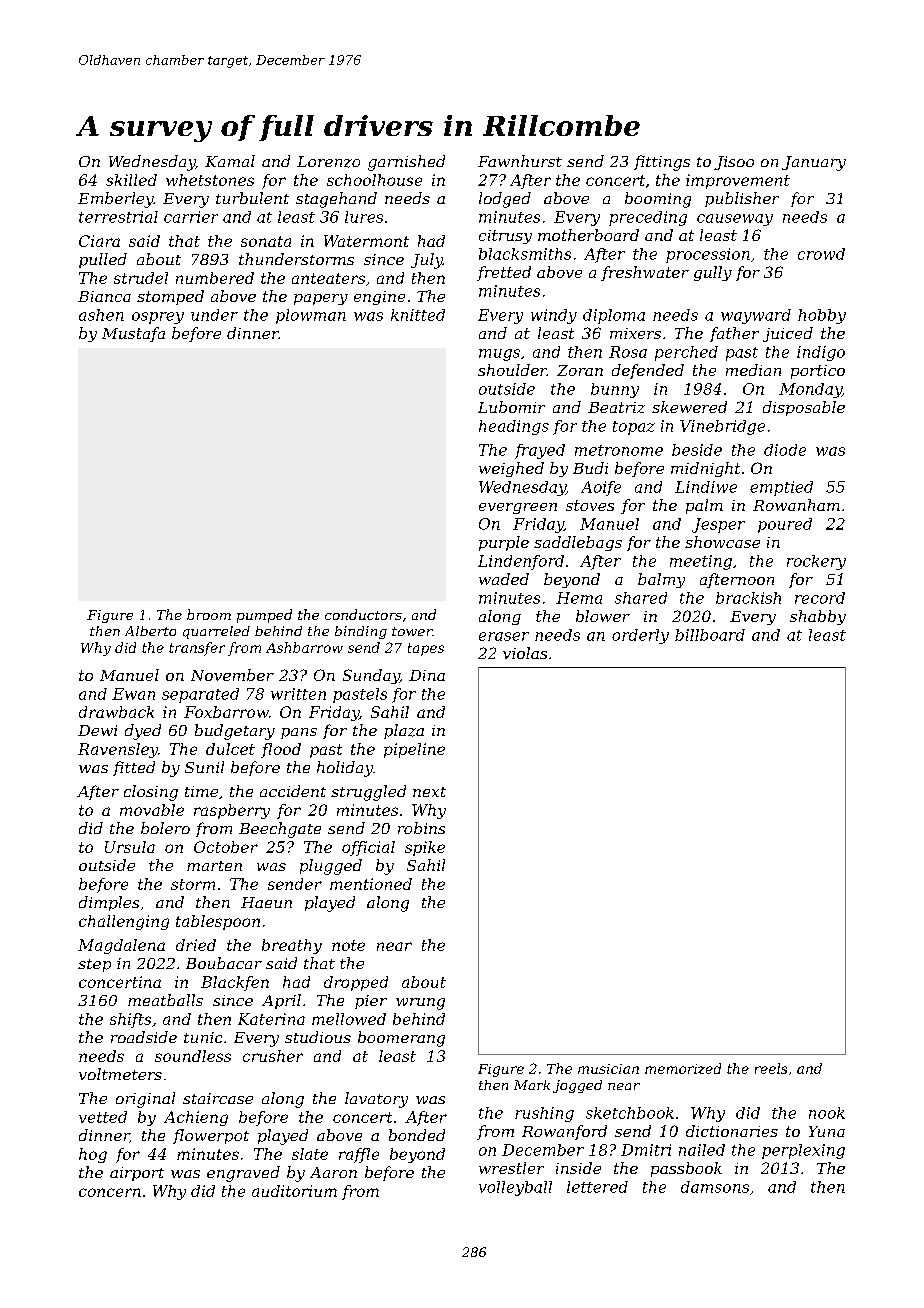 The image size is (924, 1308). What do you see at coordinates (683, 1068) in the screenshot?
I see `memorized` at bounding box center [683, 1068].
